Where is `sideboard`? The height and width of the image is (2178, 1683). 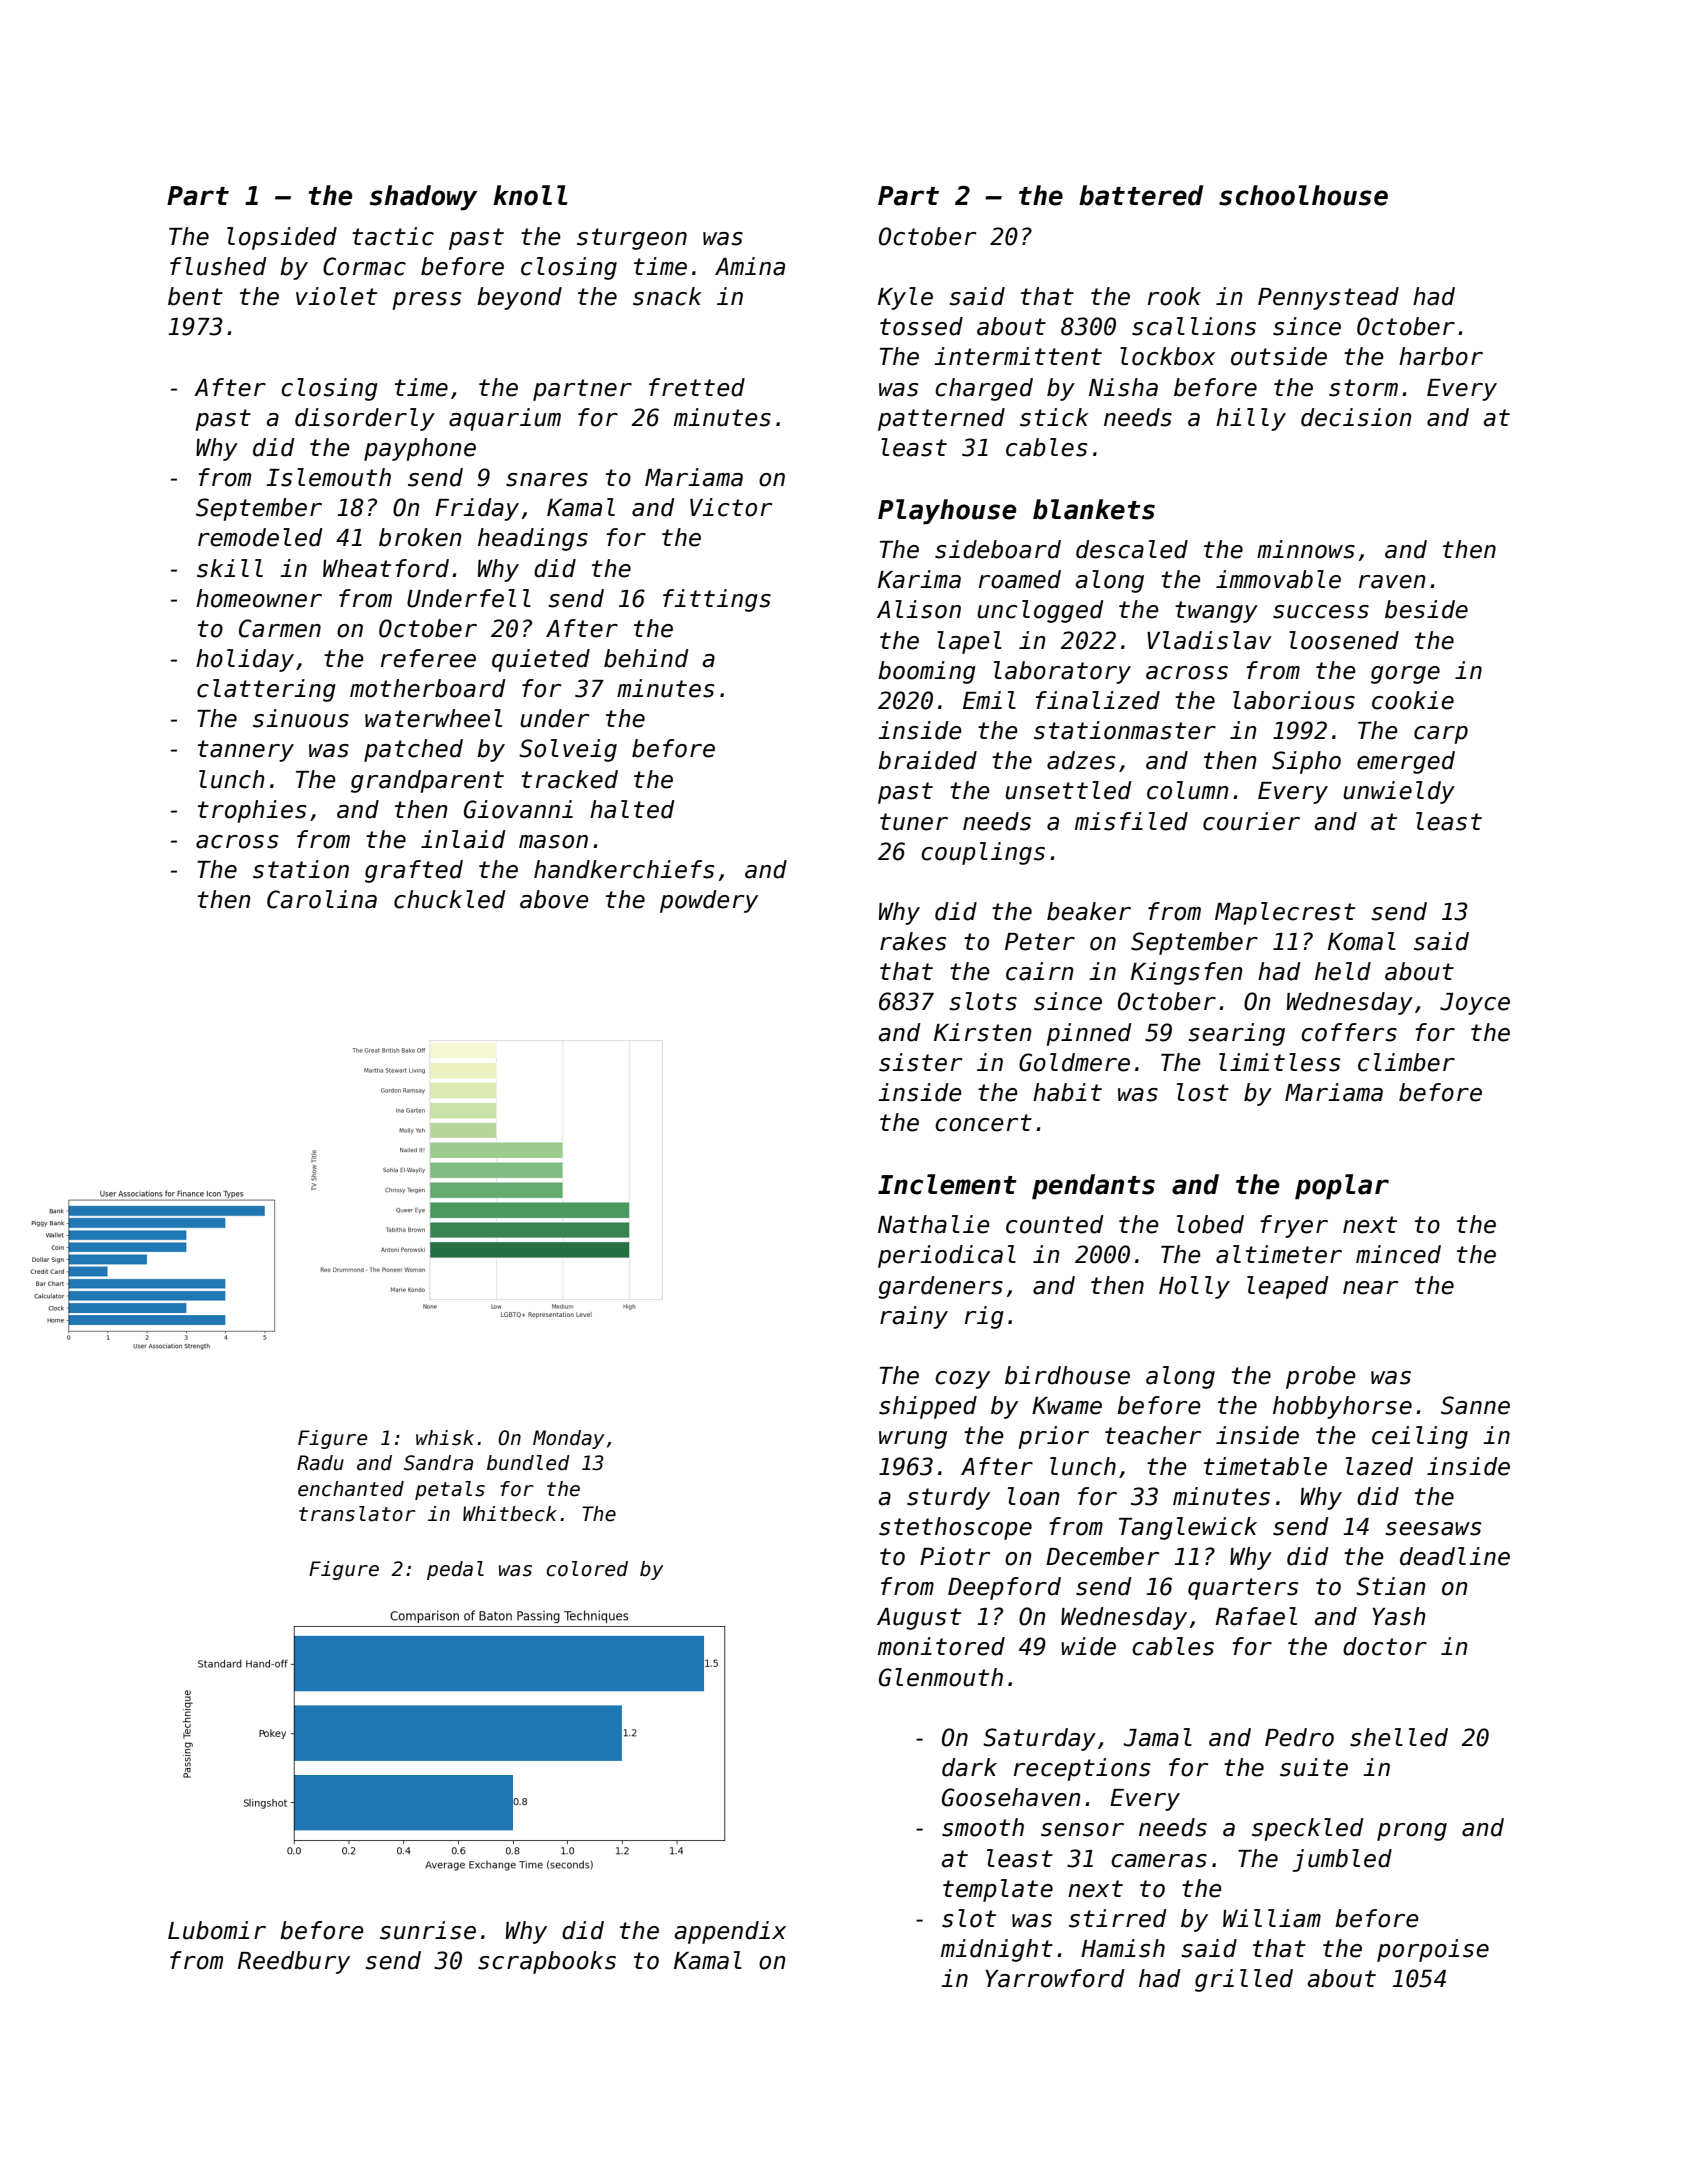
sideboard is located at coordinates (998, 549).
